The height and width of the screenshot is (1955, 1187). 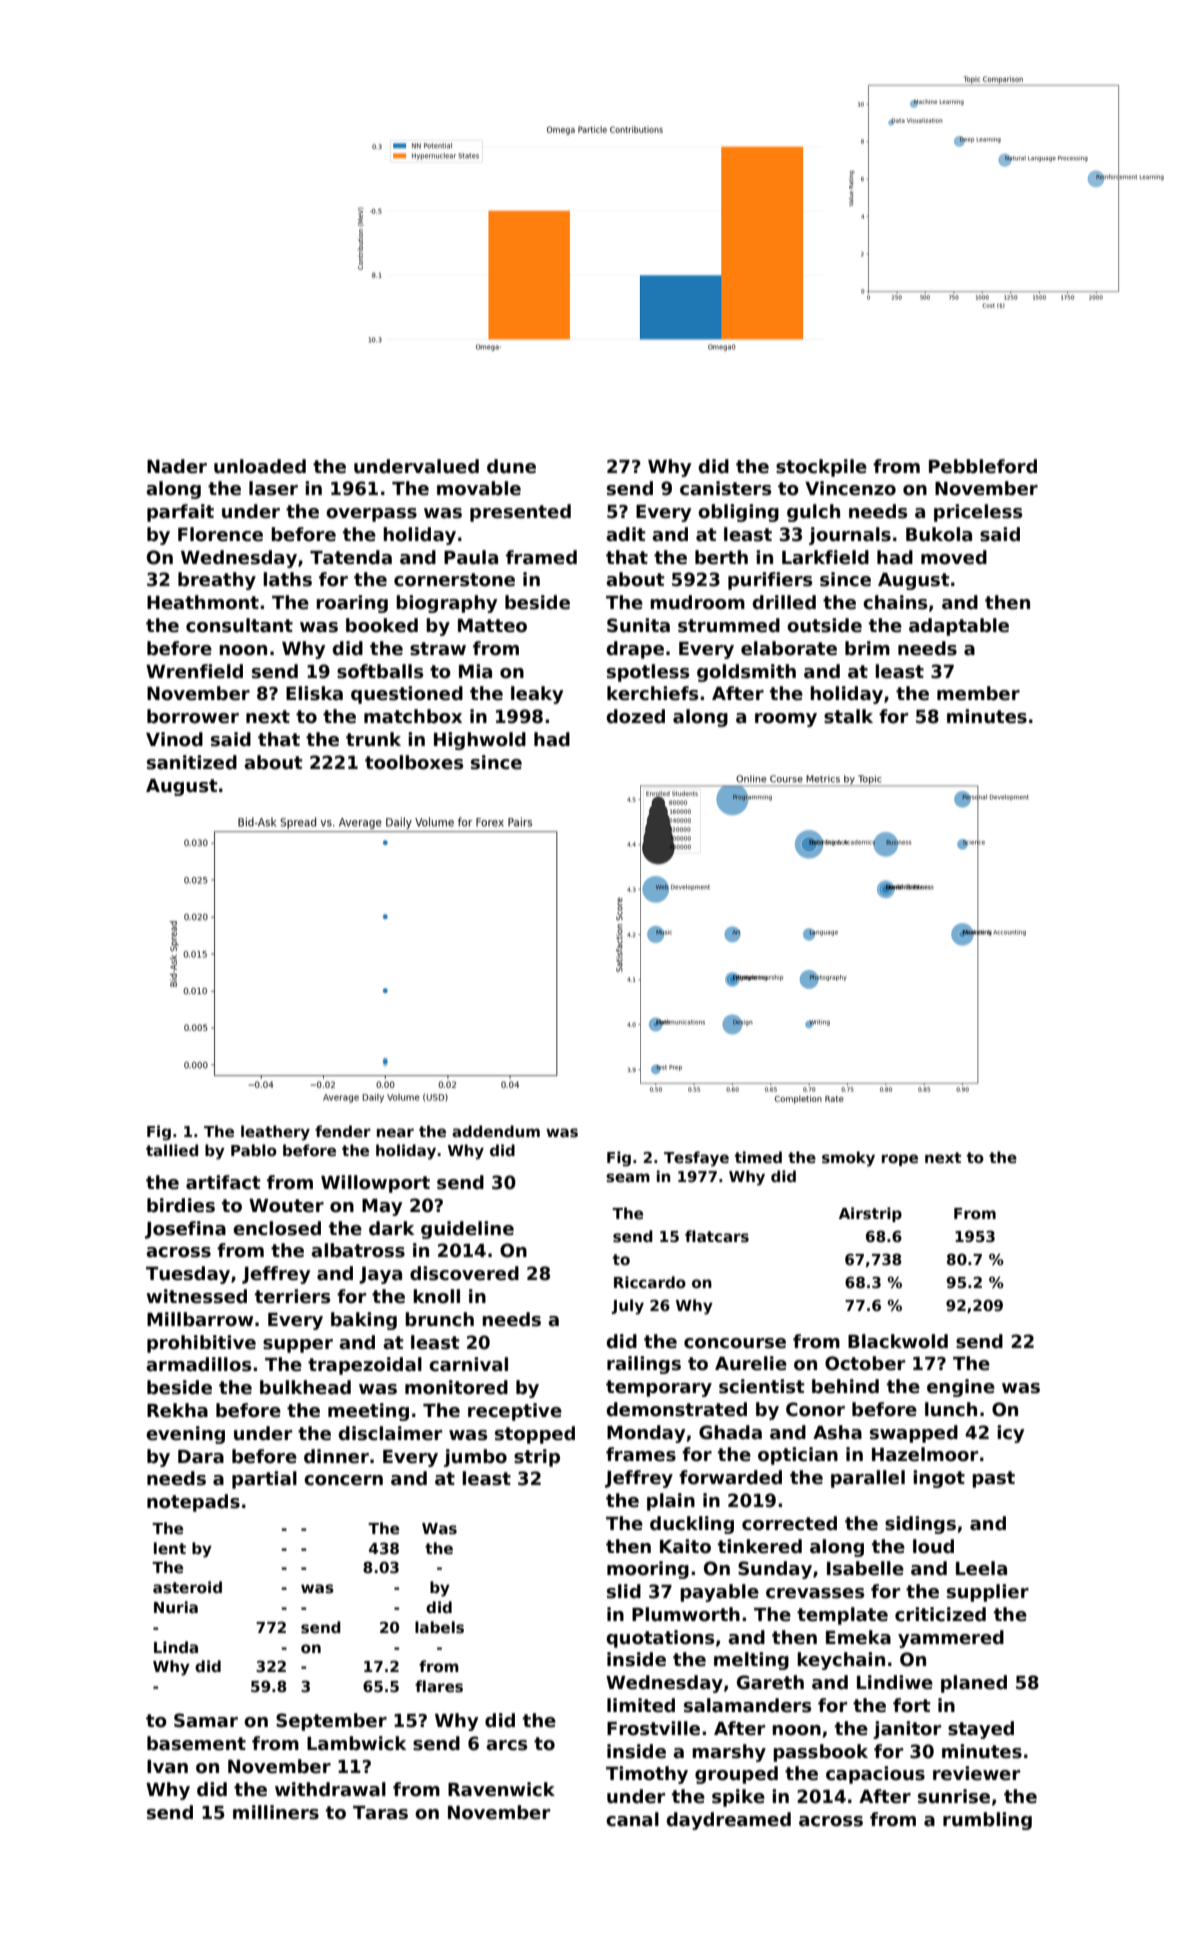 I want to click on jumbo, so click(x=475, y=1458).
